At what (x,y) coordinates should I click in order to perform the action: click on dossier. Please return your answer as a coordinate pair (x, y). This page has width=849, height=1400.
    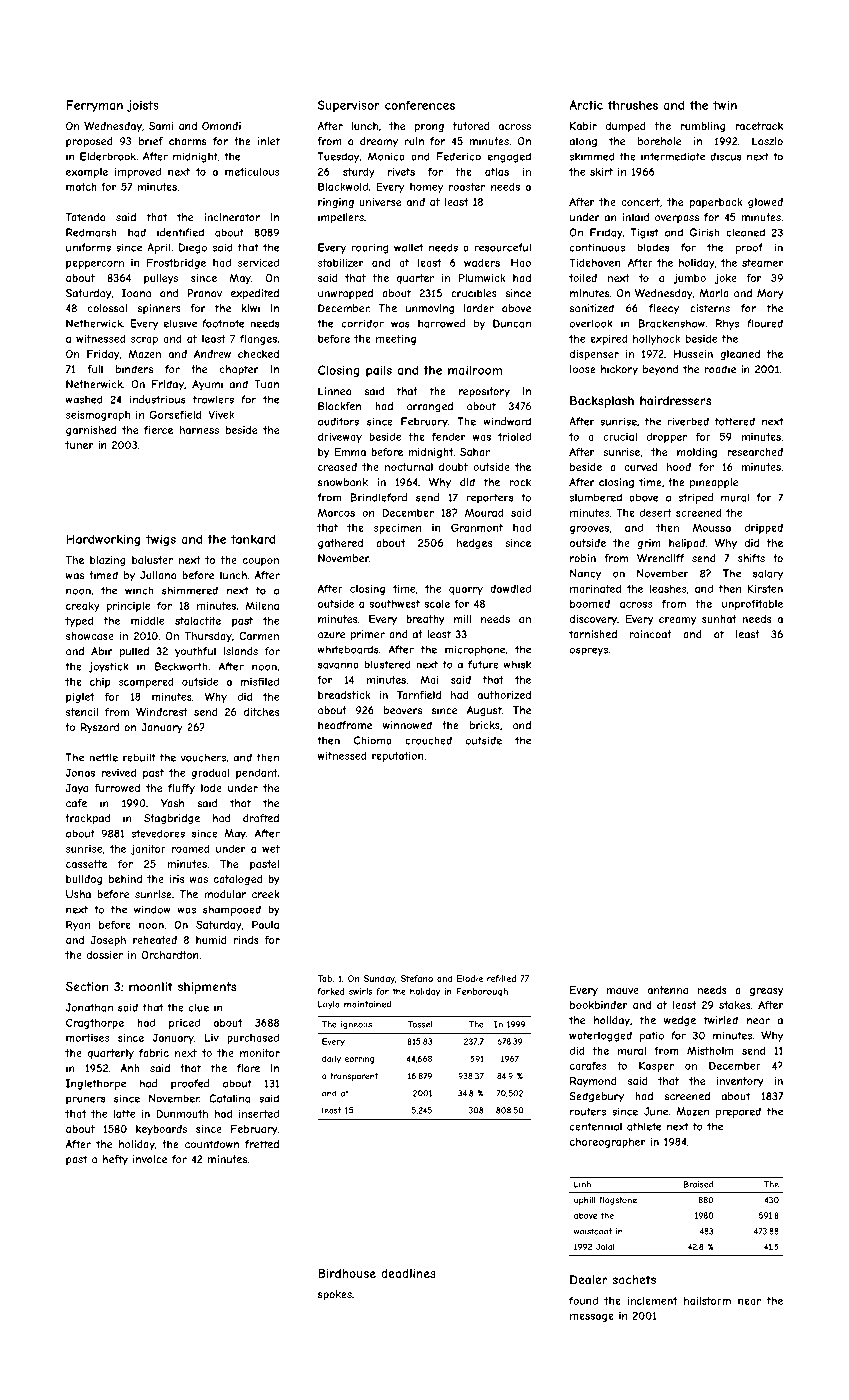
    Looking at the image, I should click on (105, 955).
